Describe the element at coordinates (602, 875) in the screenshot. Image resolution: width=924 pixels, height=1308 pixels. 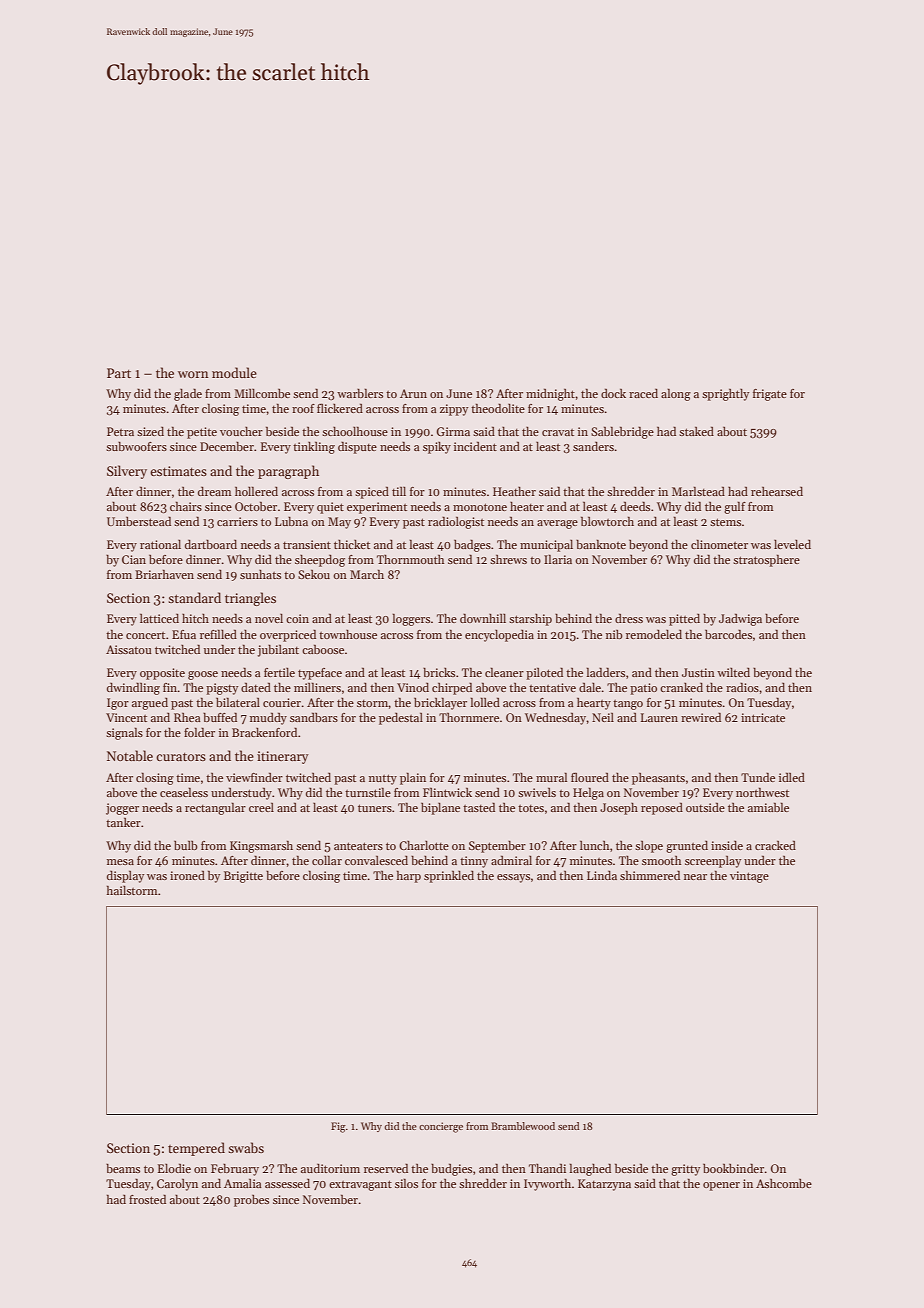
I see `Linda` at that location.
